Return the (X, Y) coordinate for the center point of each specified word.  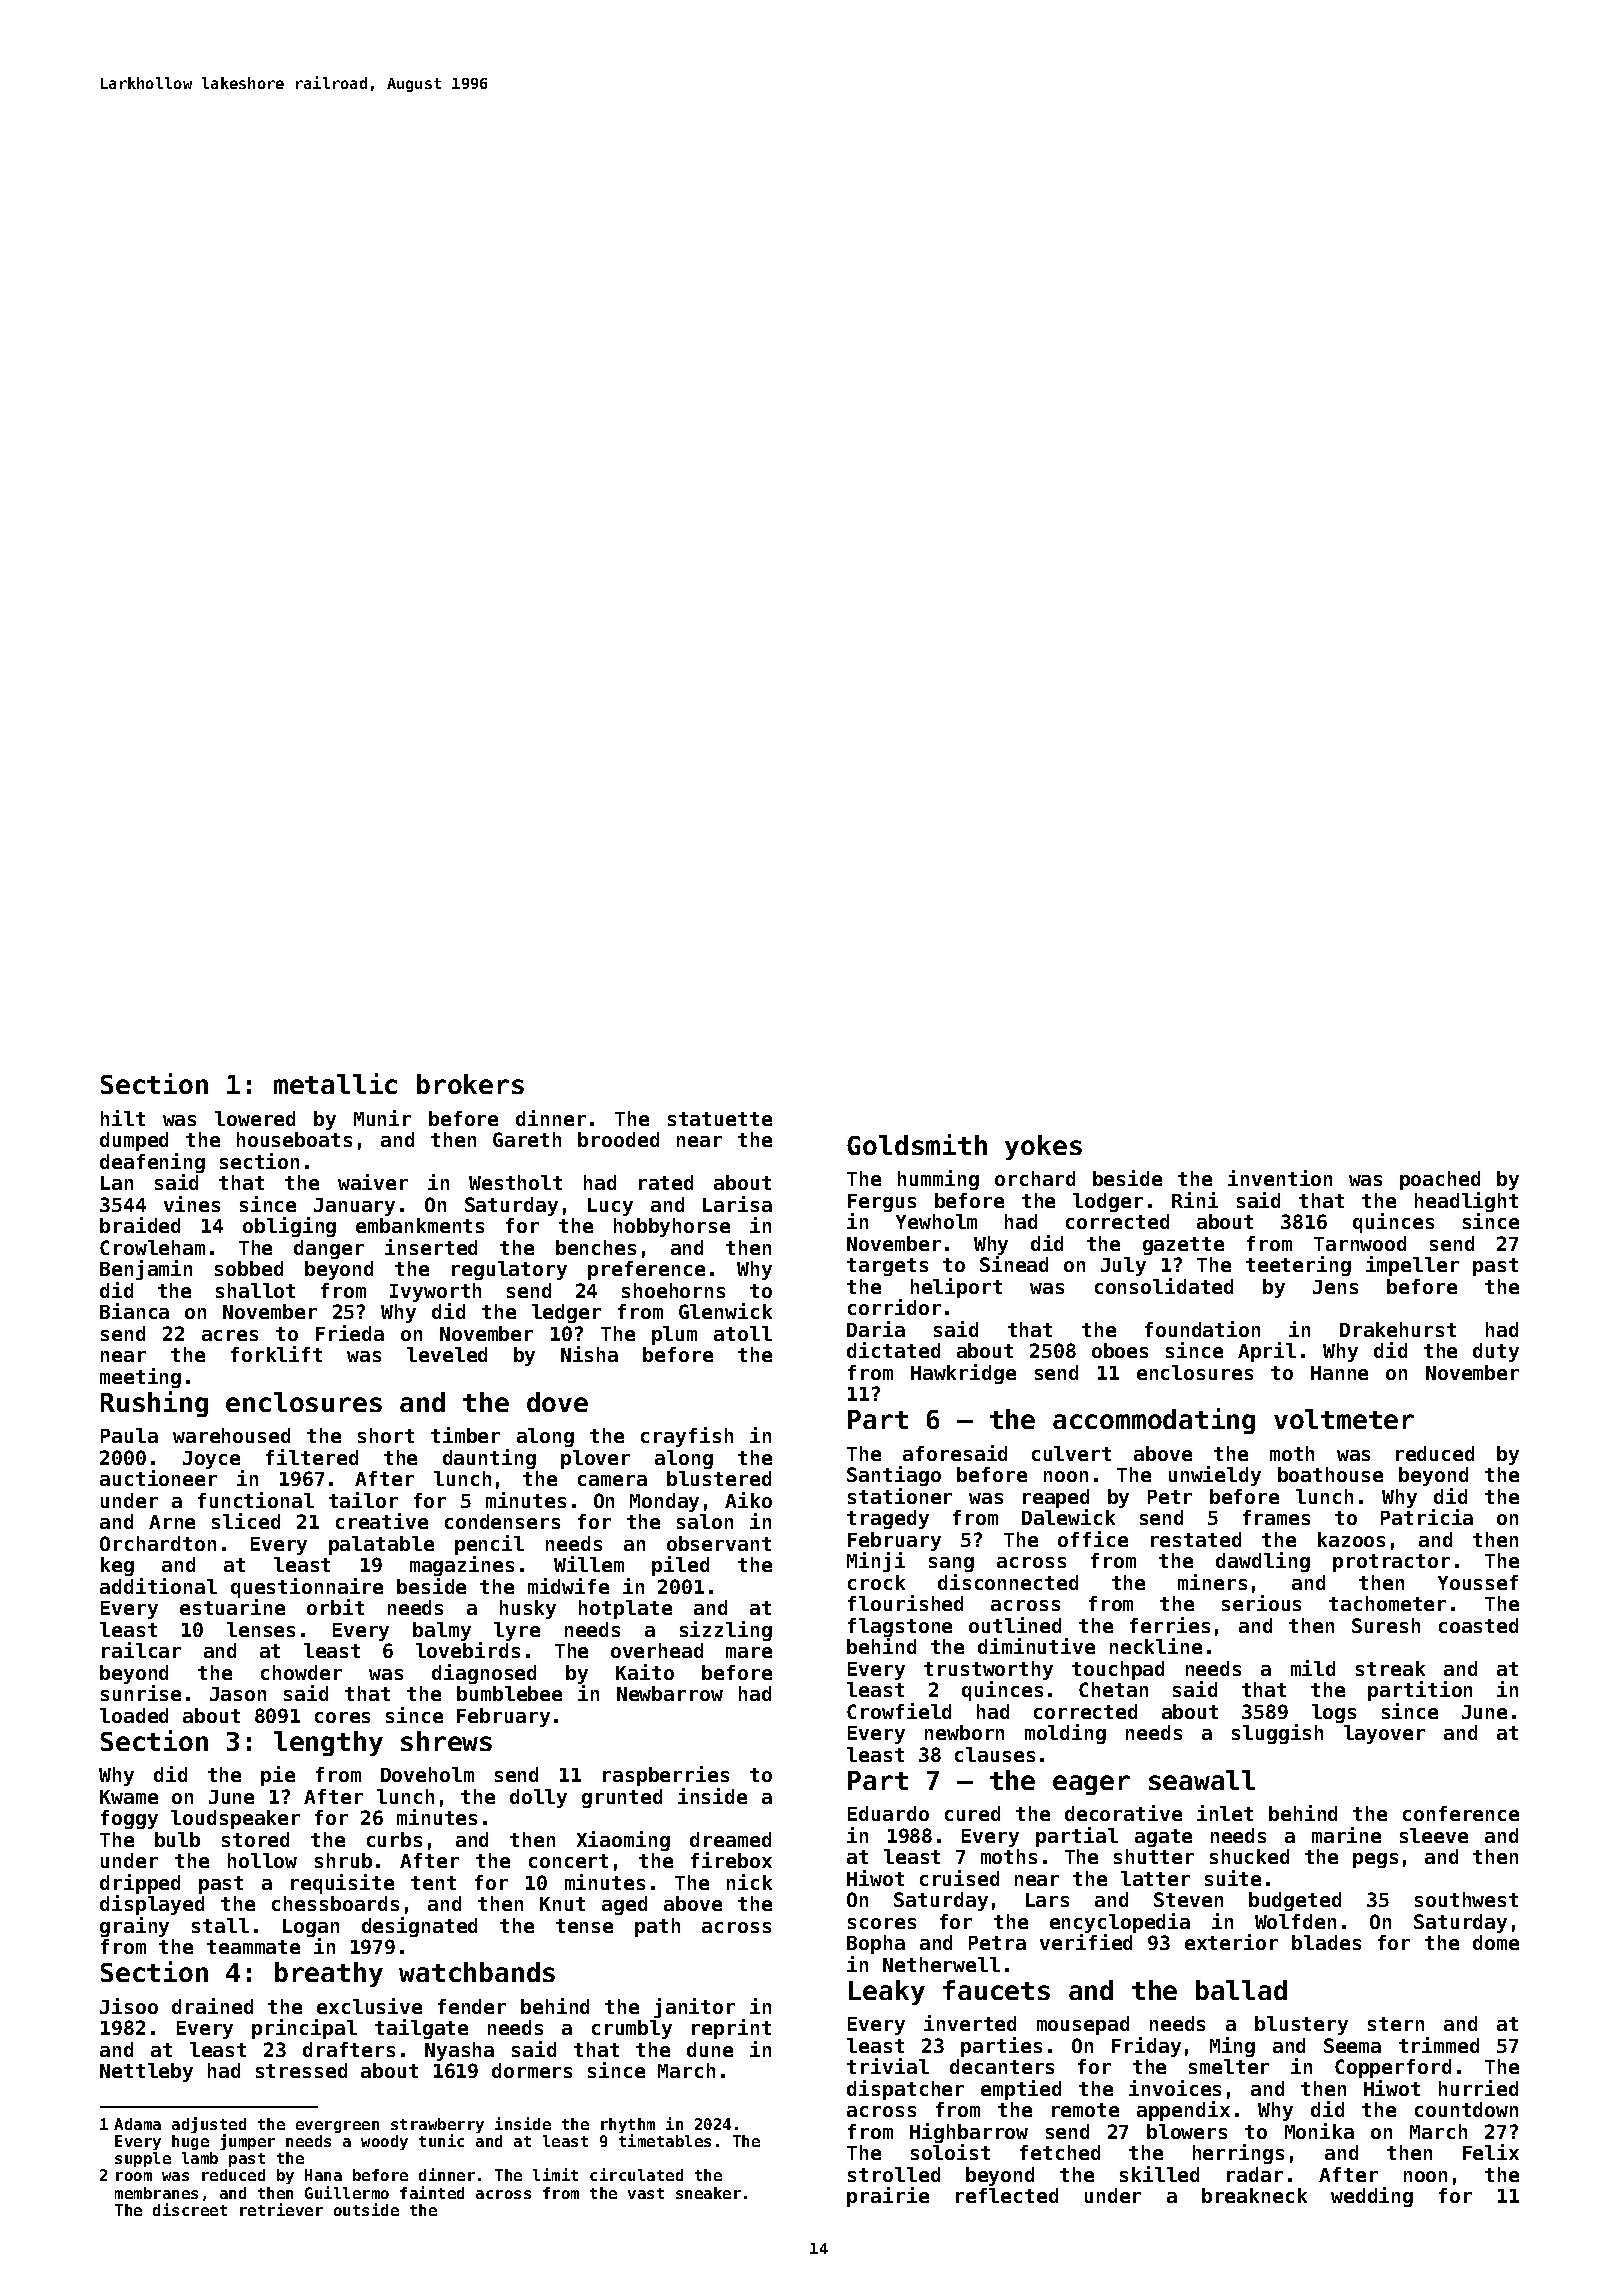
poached (1440, 1180)
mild (1313, 1668)
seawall (1202, 1780)
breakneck (1254, 2195)
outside (366, 2209)
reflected (1007, 2195)
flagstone (900, 1627)
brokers (470, 1084)
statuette (720, 1119)
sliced (246, 1521)
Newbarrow (670, 1693)
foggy (129, 1819)
